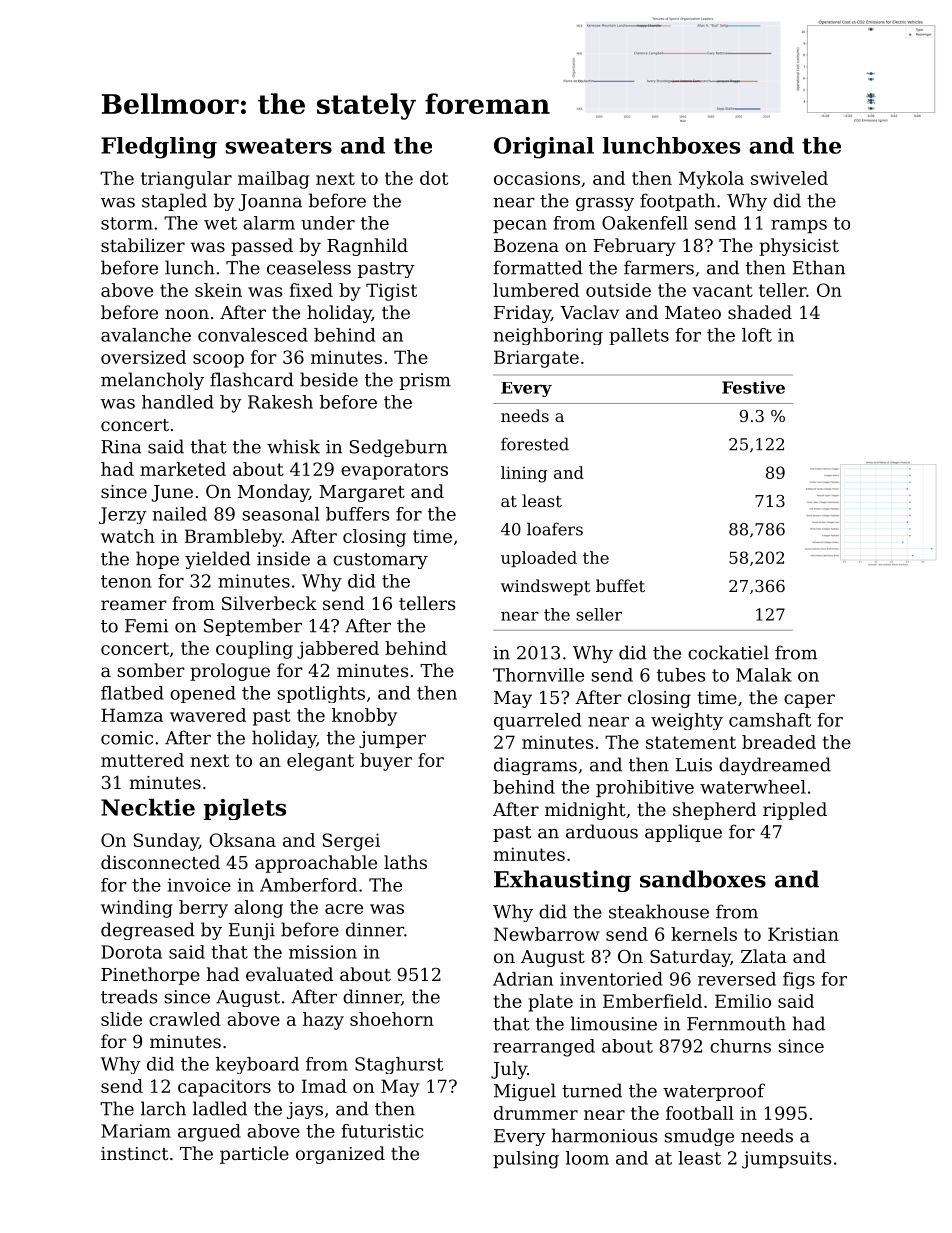 This screenshot has width=952, height=1233. What do you see at coordinates (382, 1131) in the screenshot?
I see `futuristic` at bounding box center [382, 1131].
